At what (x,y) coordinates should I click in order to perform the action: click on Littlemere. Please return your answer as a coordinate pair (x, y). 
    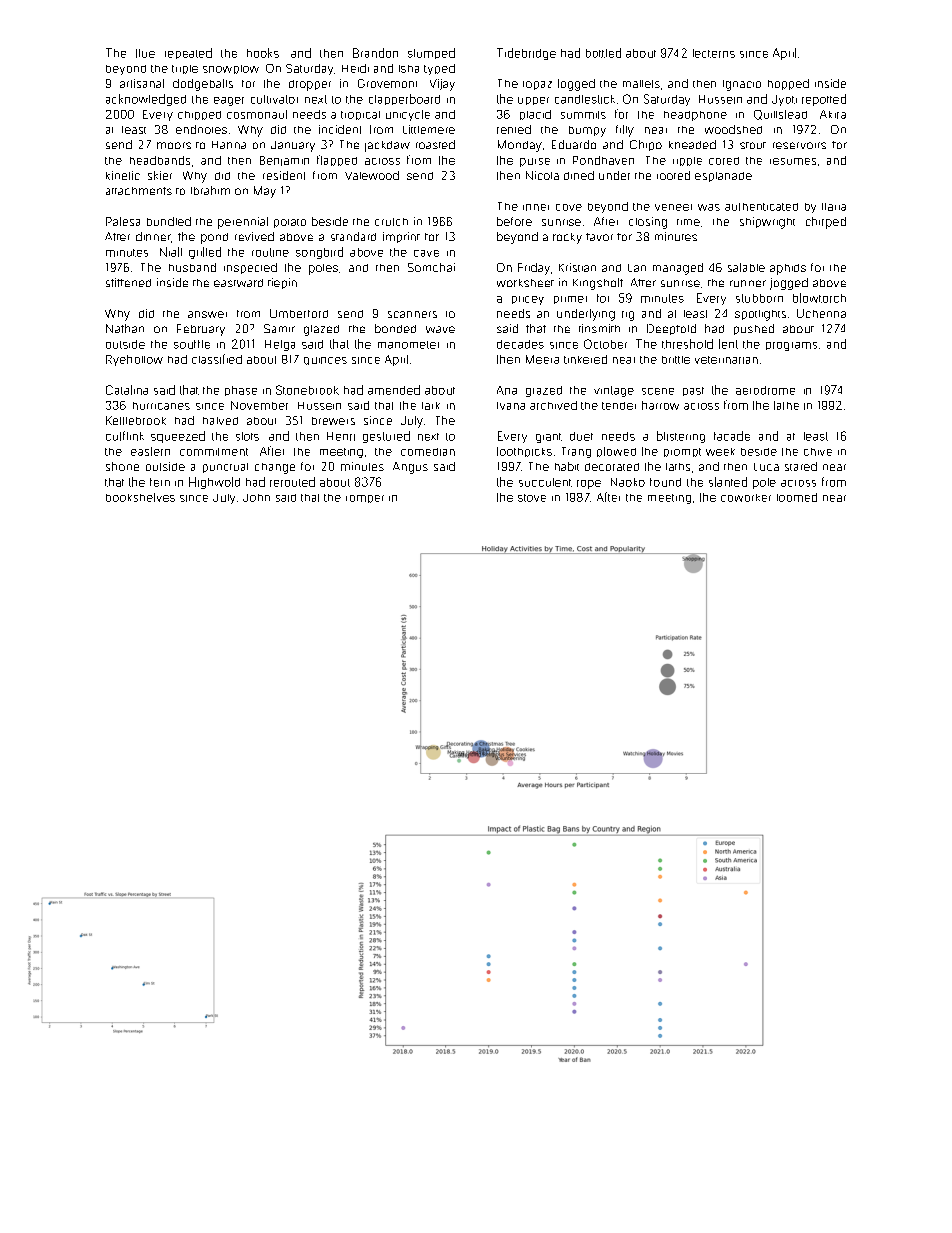
    Looking at the image, I should click on (429, 129).
